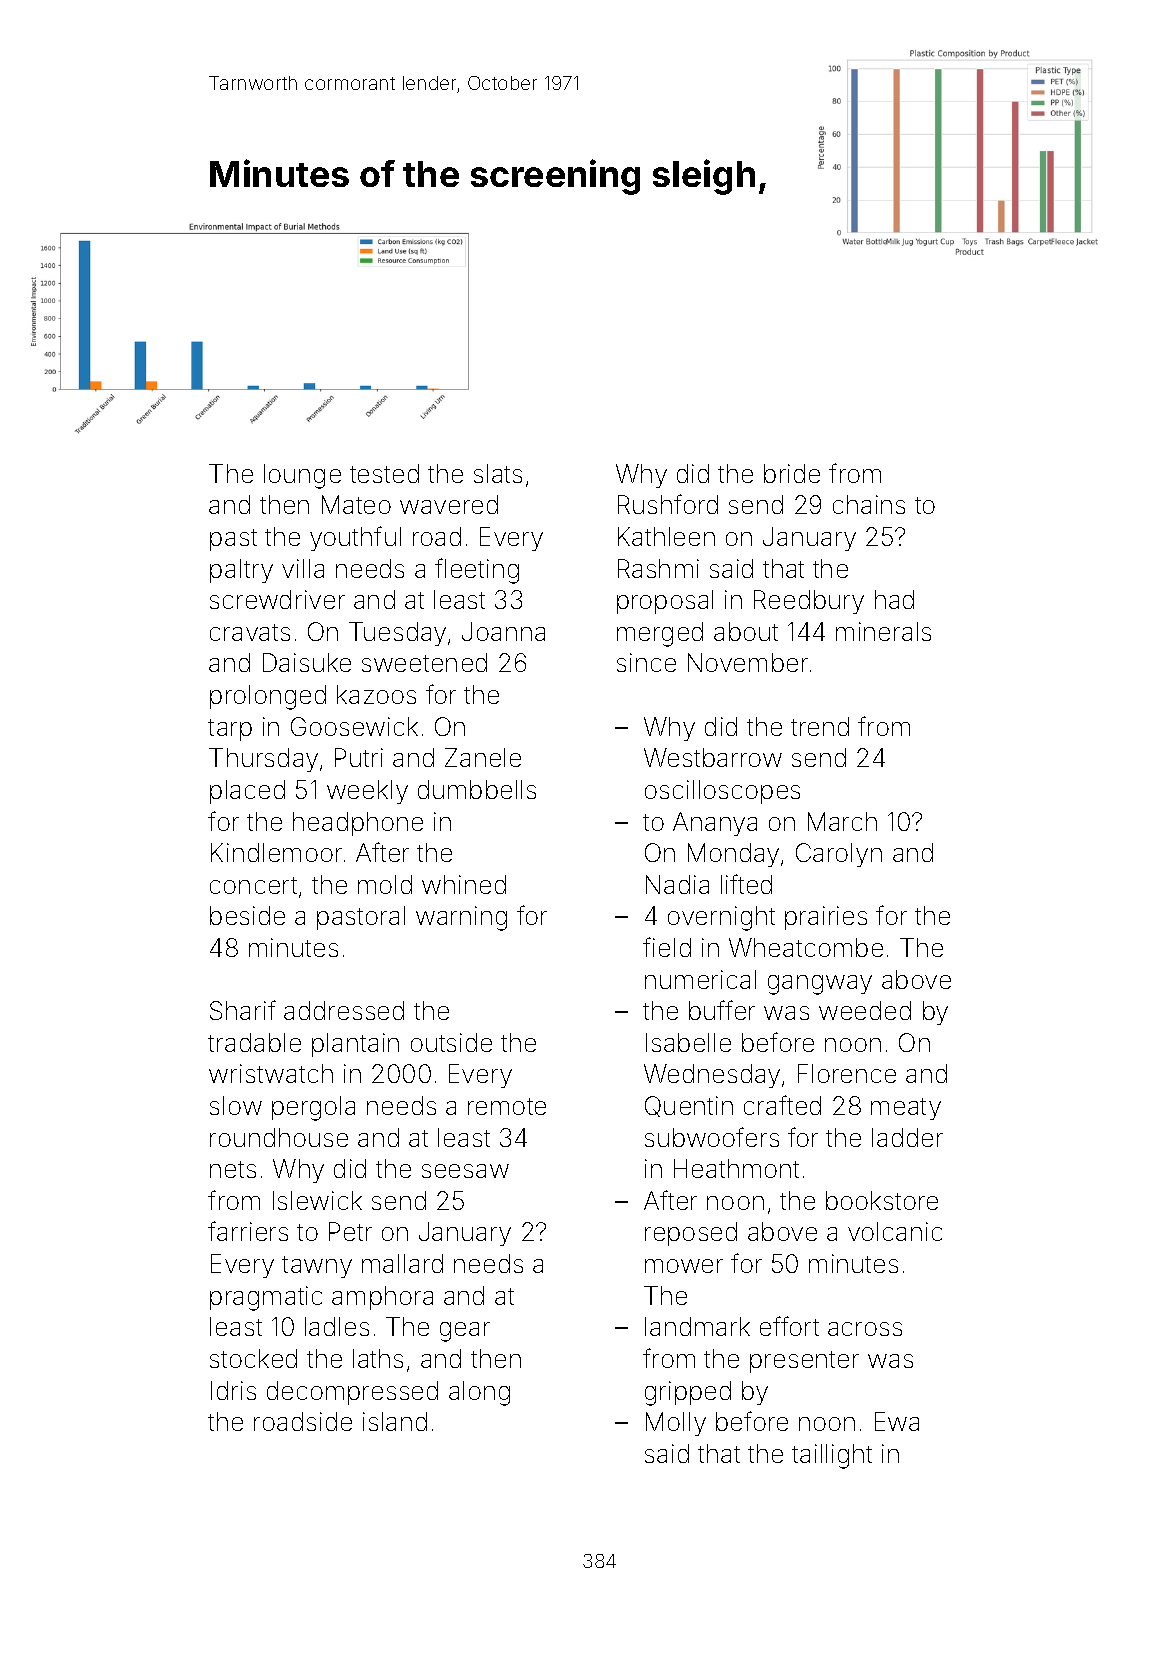 The width and height of the screenshot is (1165, 1654). I want to click on headphone, so click(358, 824).
